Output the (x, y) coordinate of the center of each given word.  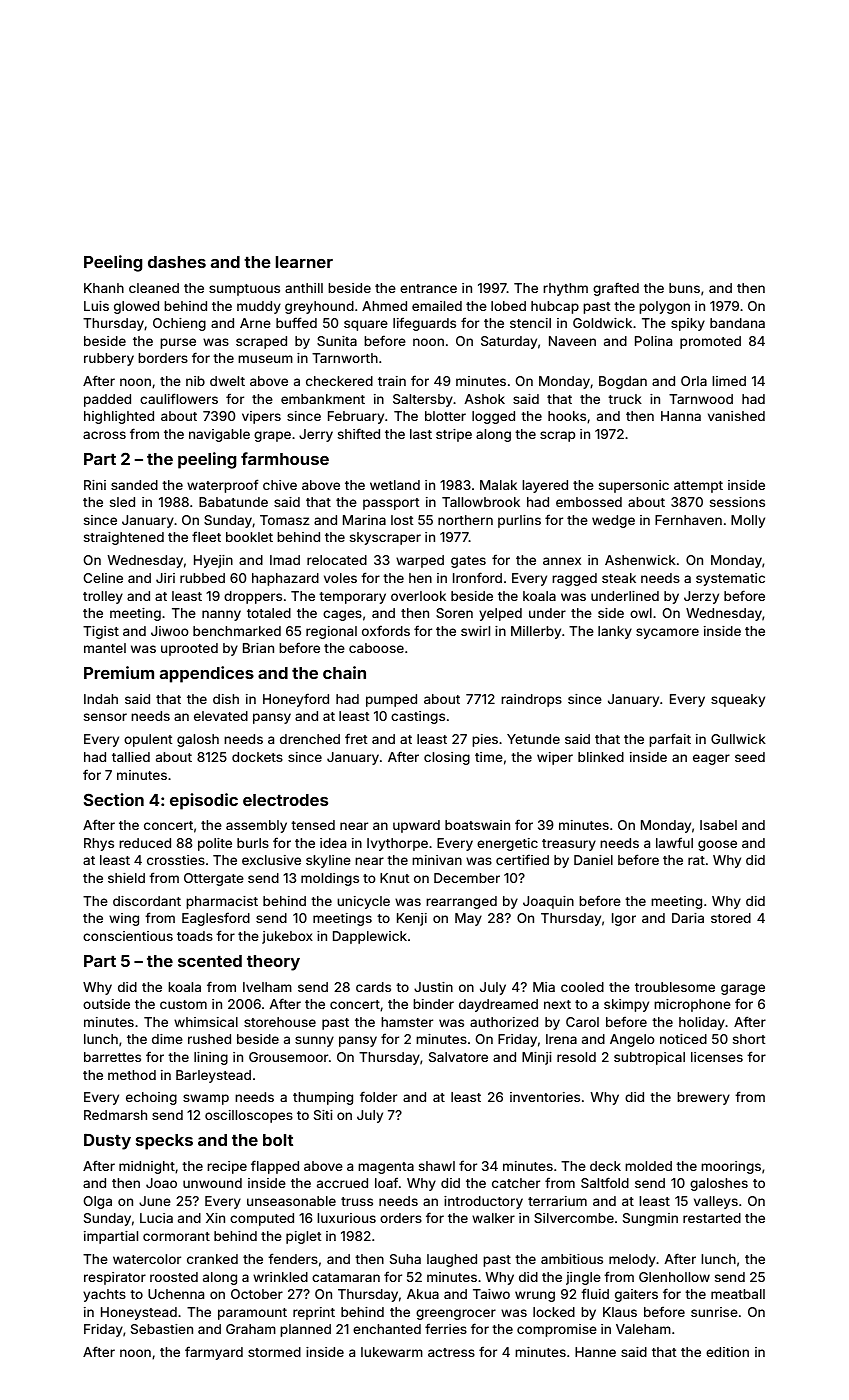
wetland (395, 485)
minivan (437, 860)
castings (418, 717)
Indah (101, 699)
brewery (703, 1098)
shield (126, 878)
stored (731, 918)
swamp (206, 1099)
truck (625, 399)
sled (122, 502)
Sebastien (162, 1329)
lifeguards (424, 324)
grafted (616, 289)
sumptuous (244, 290)
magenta (386, 1168)
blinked (601, 757)
